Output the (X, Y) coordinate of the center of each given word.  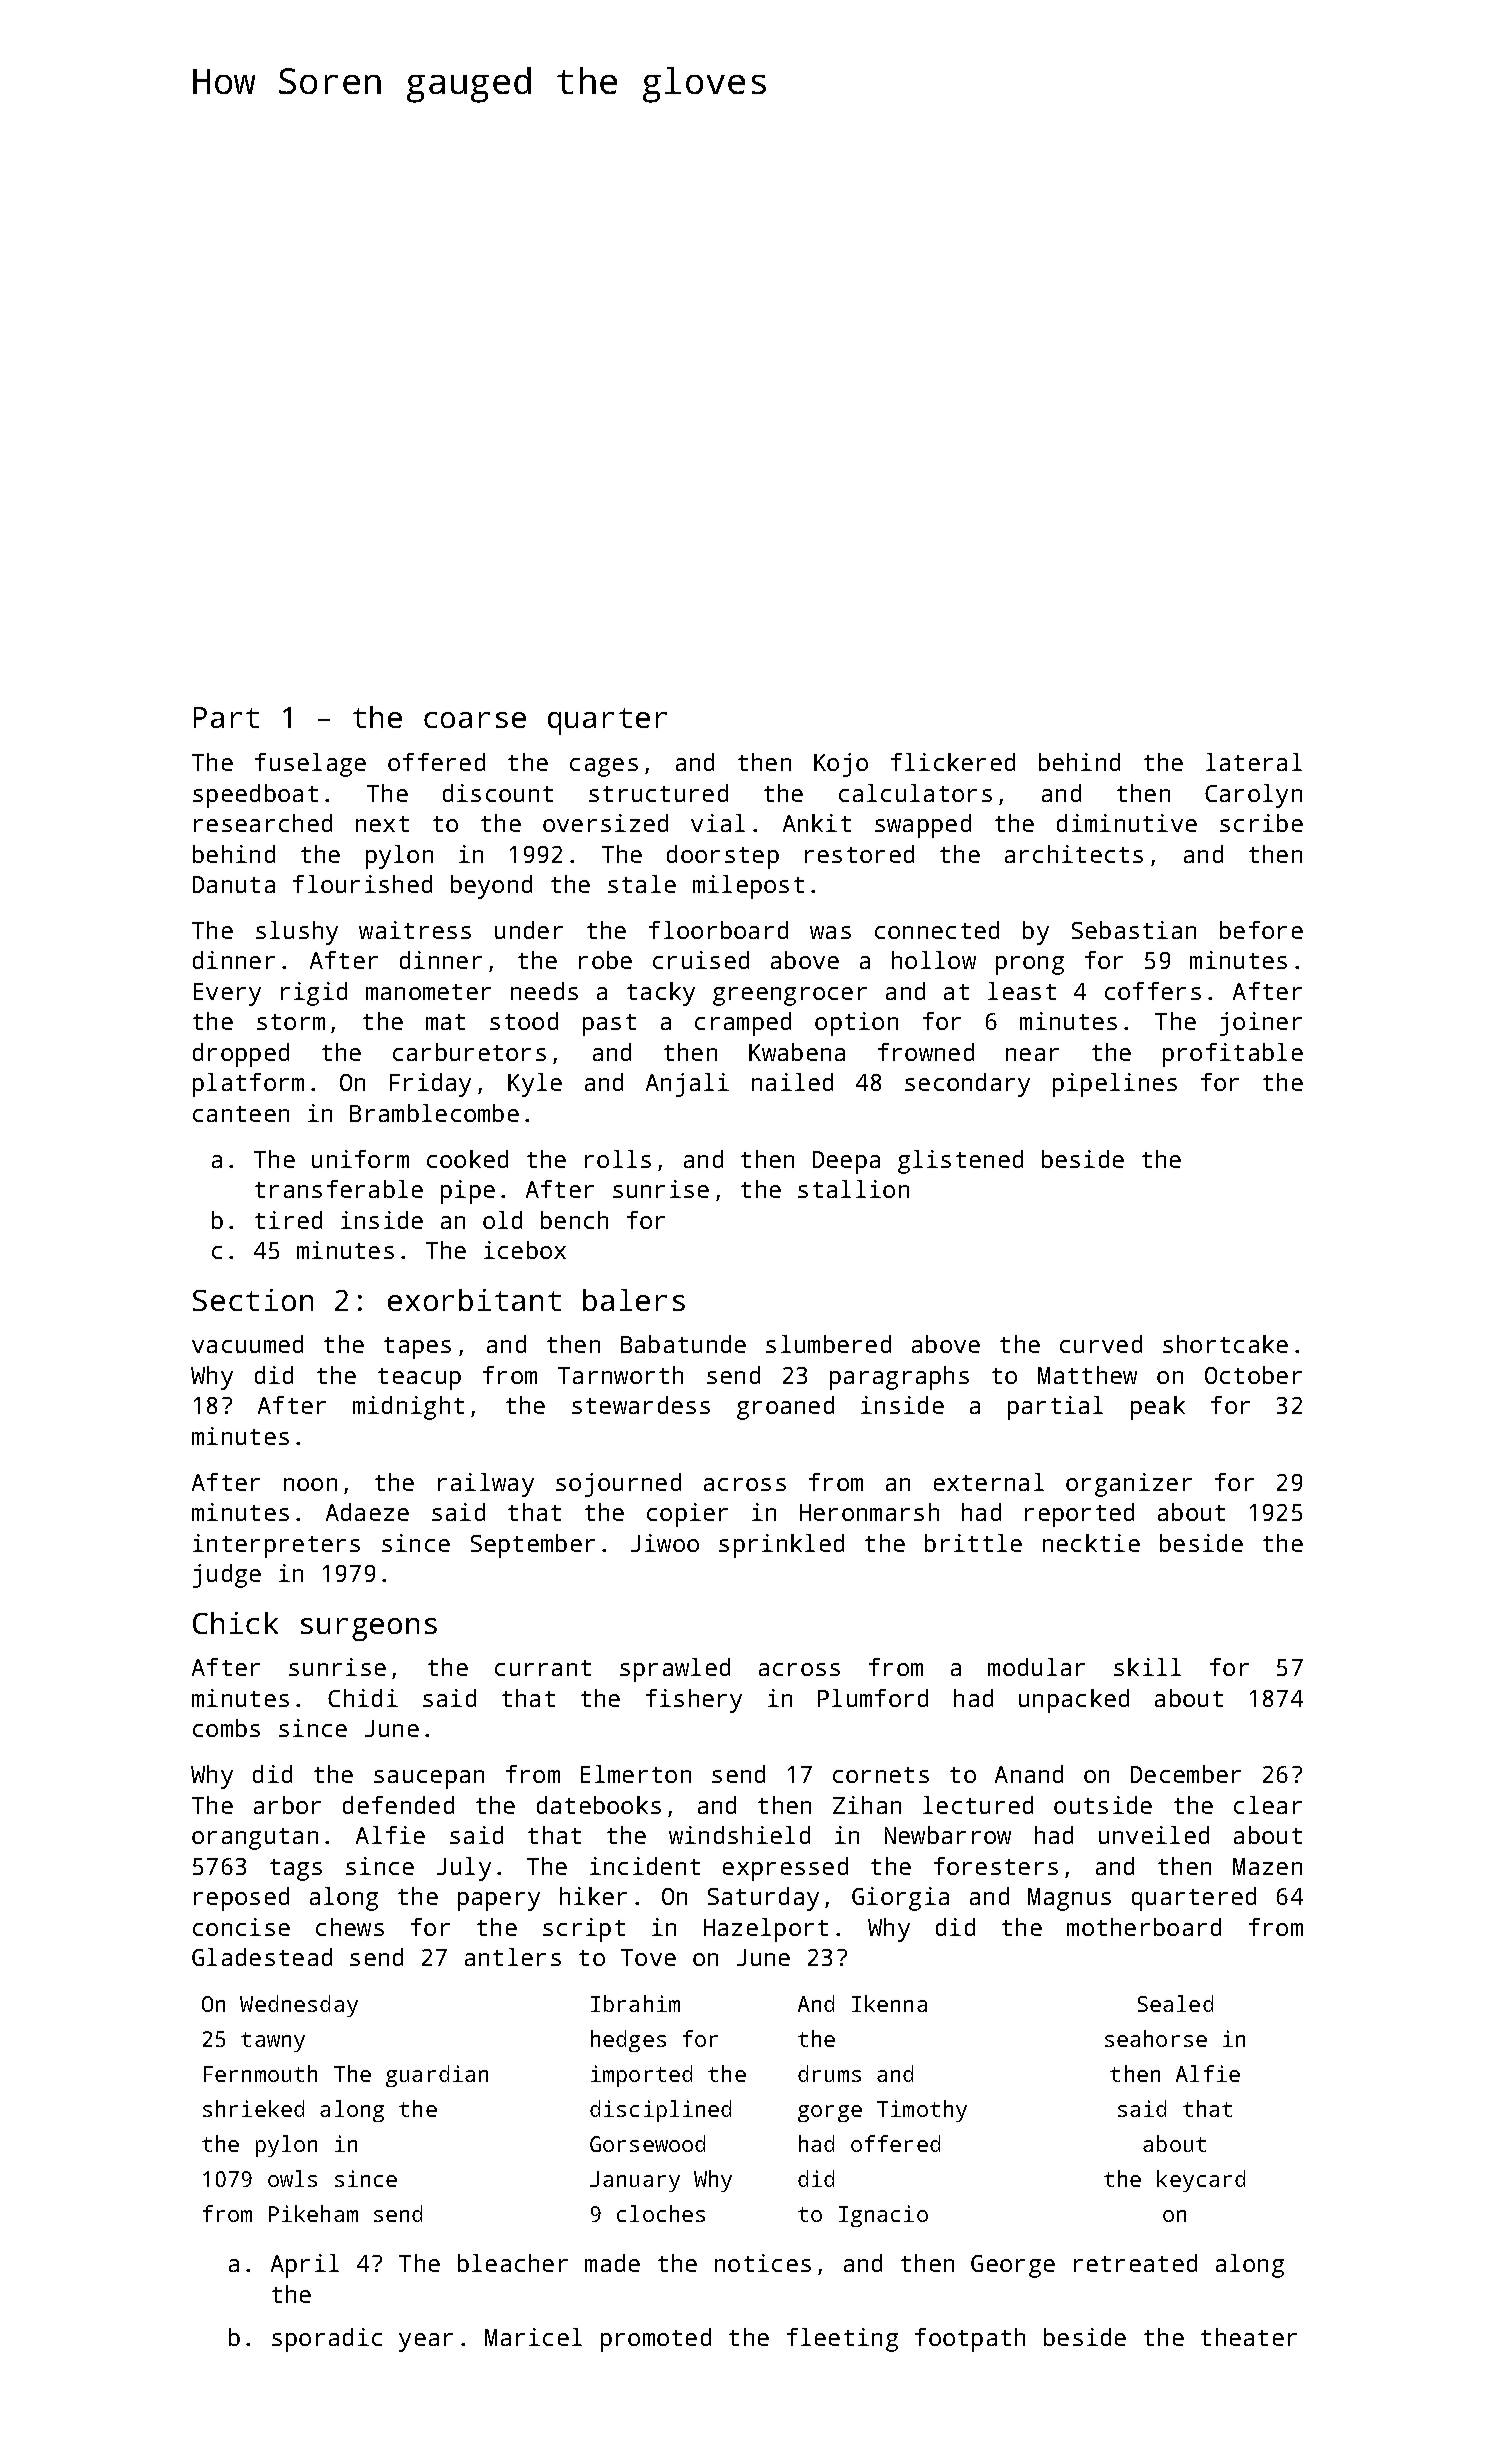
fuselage (310, 765)
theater (1249, 2337)
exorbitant (474, 1300)
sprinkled (781, 1546)
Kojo (841, 765)
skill (1147, 1667)
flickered (953, 762)
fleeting (842, 2340)
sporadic (327, 2340)
